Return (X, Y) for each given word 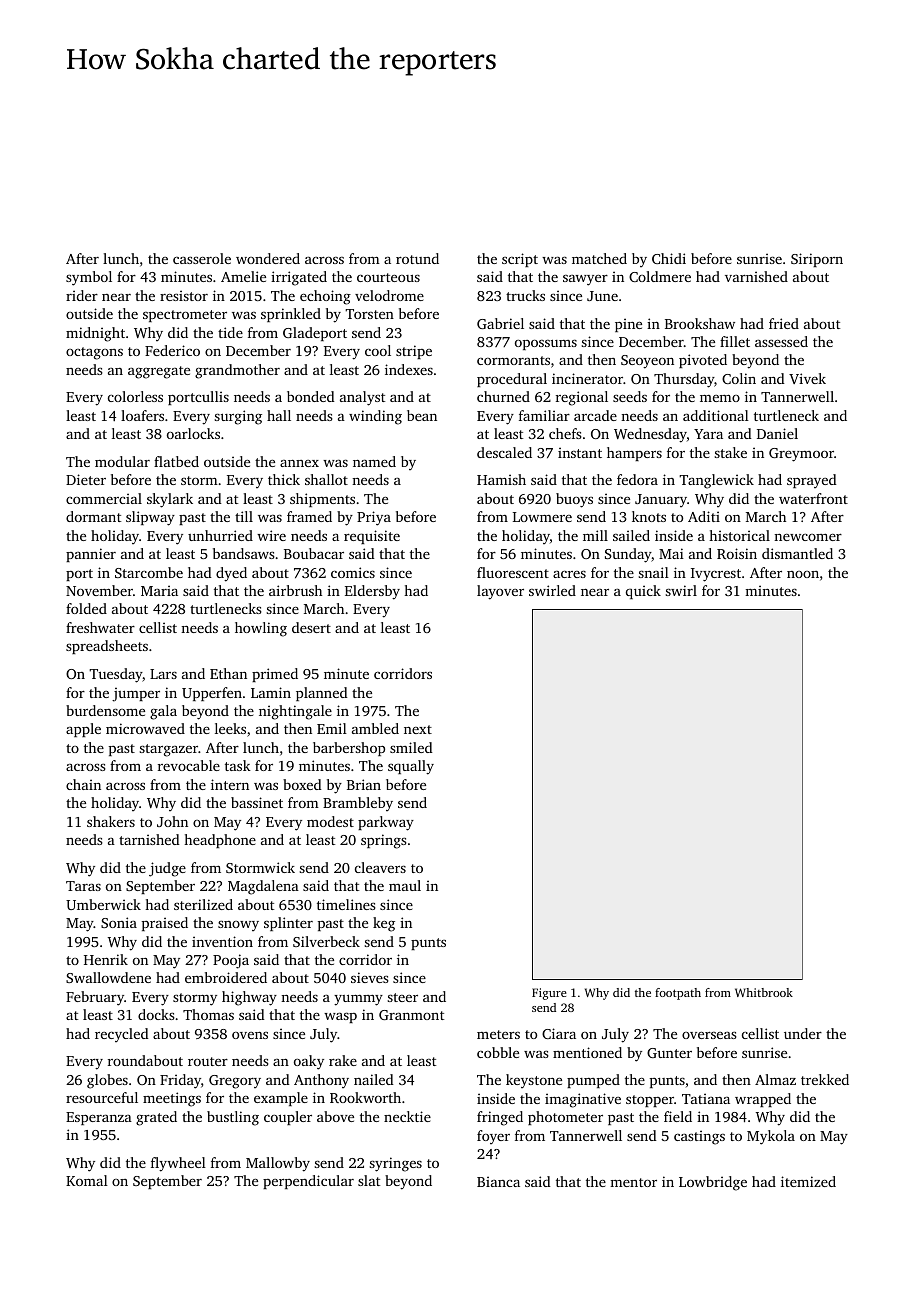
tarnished (149, 839)
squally (411, 767)
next (418, 729)
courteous (388, 277)
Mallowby (278, 1164)
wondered (268, 258)
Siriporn (817, 260)
